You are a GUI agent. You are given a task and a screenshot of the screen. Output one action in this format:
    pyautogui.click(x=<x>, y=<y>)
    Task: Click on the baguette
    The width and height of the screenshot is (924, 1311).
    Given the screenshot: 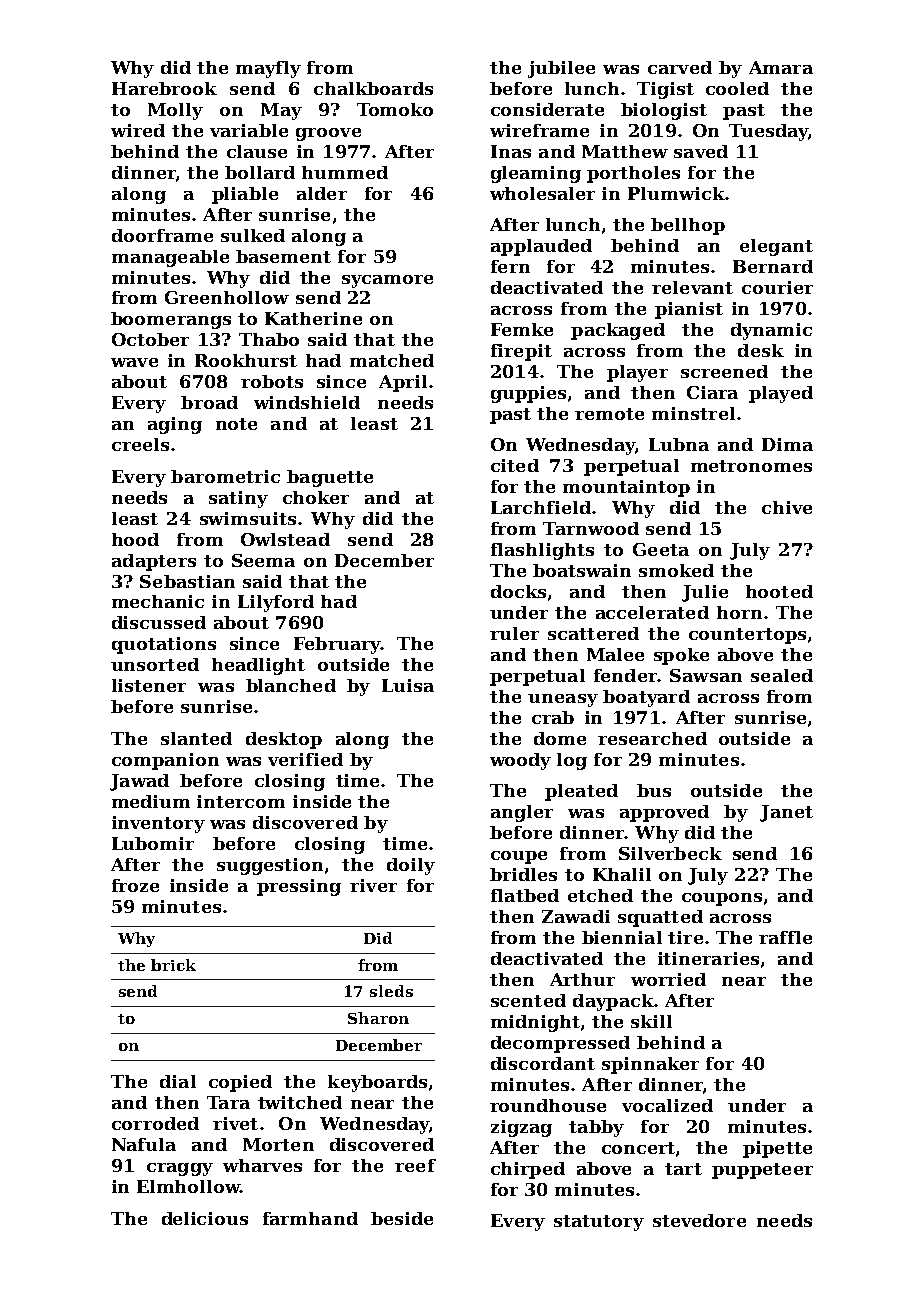 What is the action you would take?
    pyautogui.click(x=330, y=478)
